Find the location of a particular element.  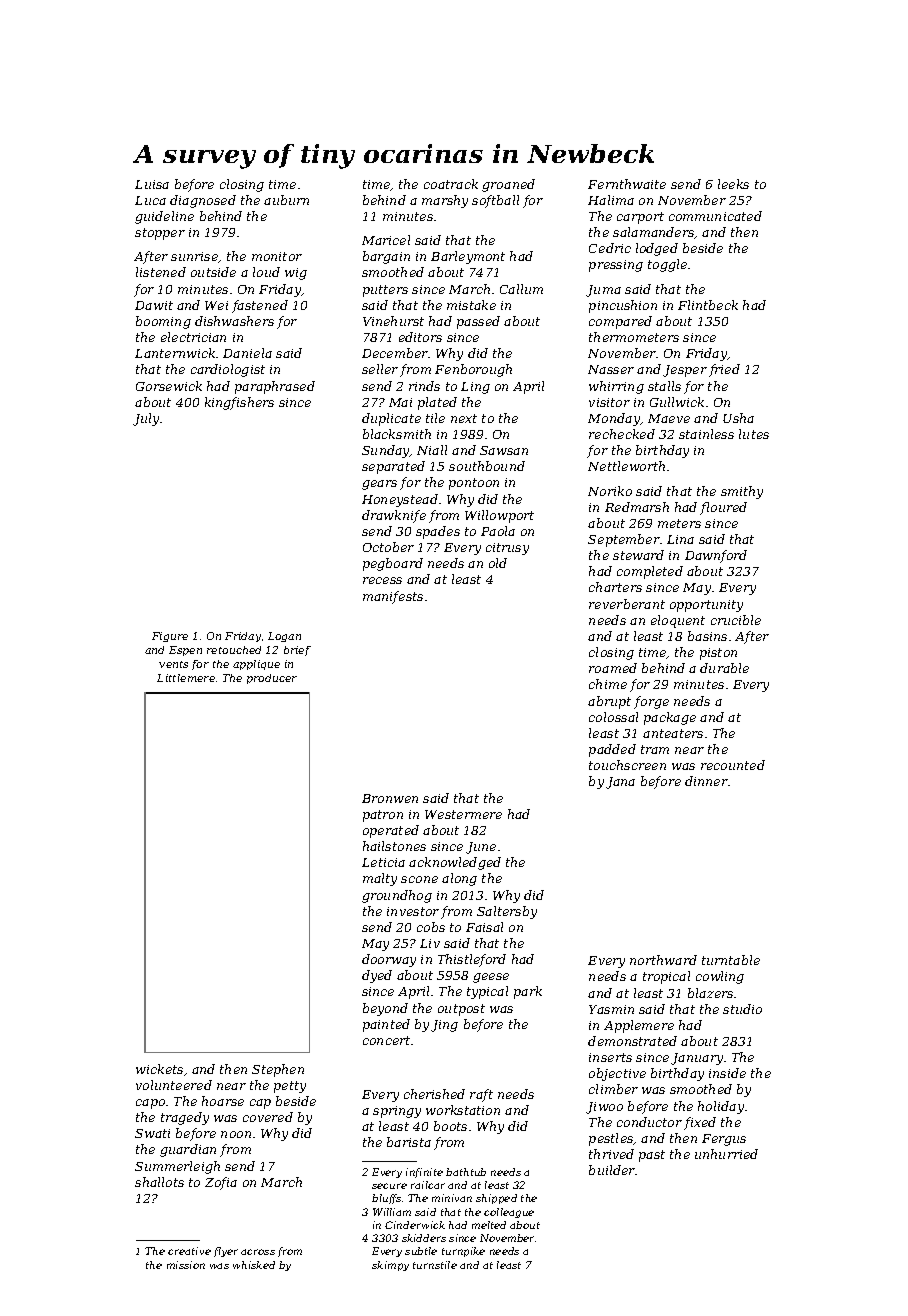

creative is located at coordinates (189, 1251).
